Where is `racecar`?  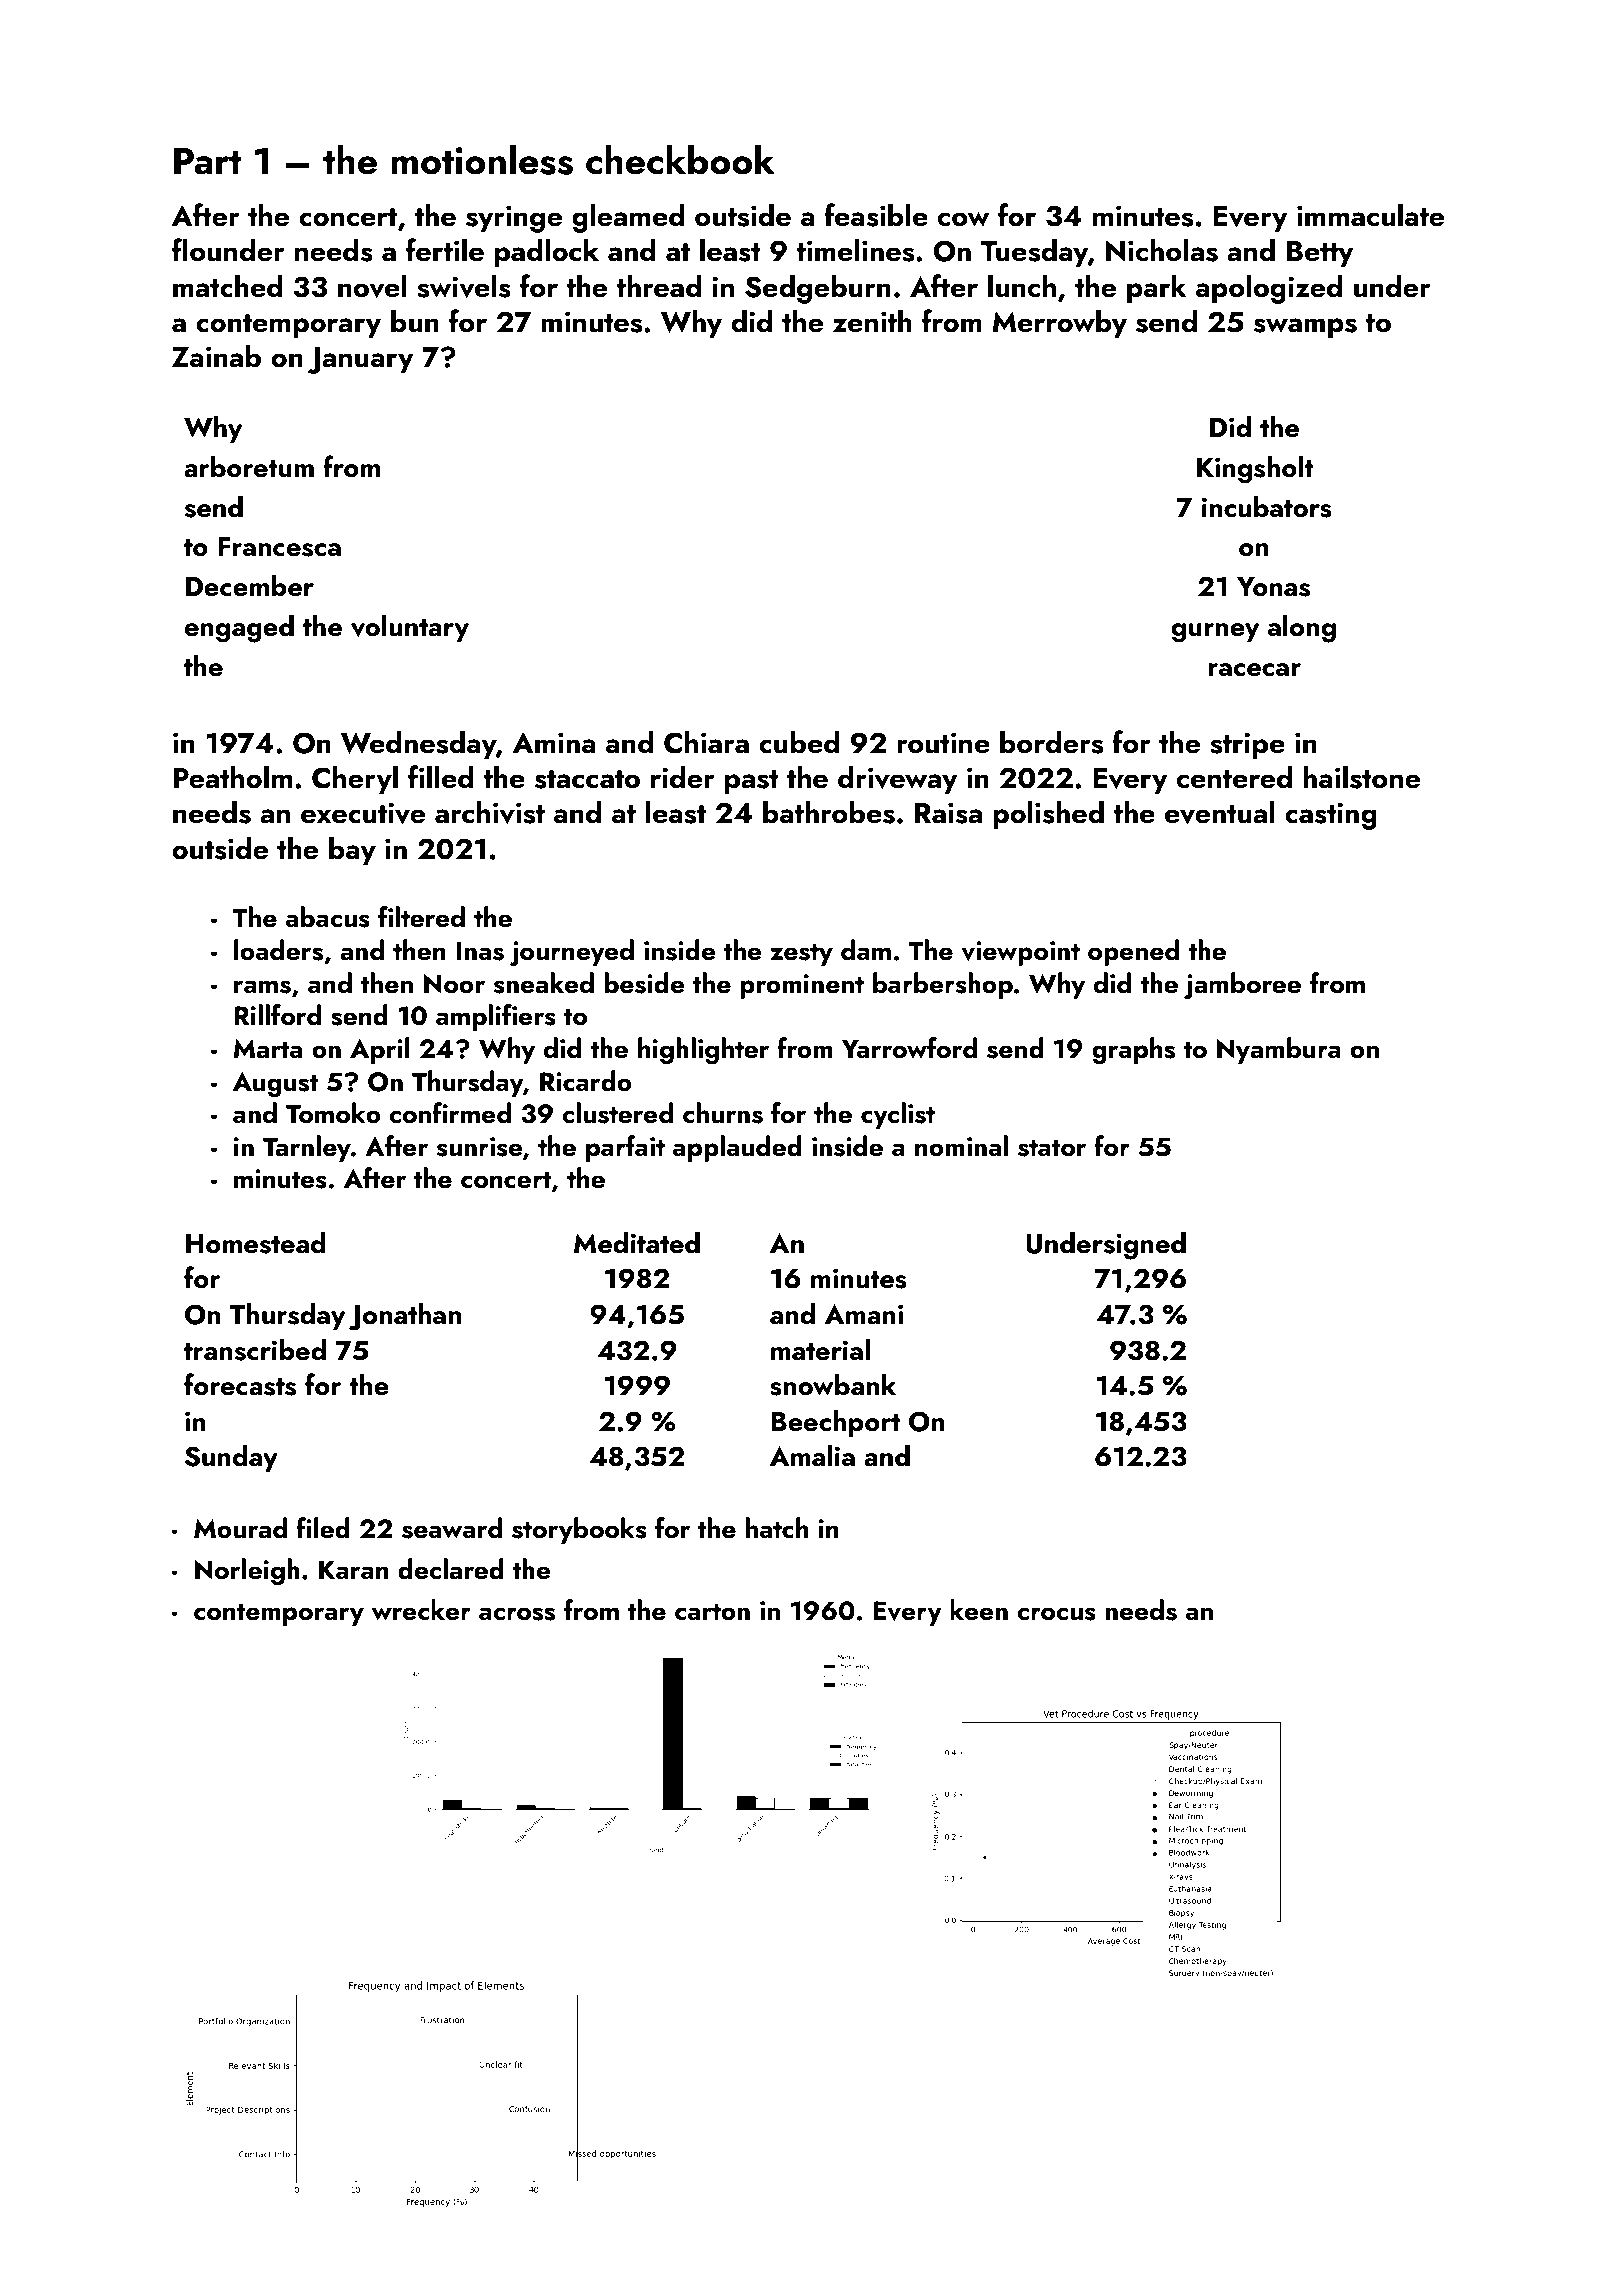 racecar is located at coordinates (1254, 670).
